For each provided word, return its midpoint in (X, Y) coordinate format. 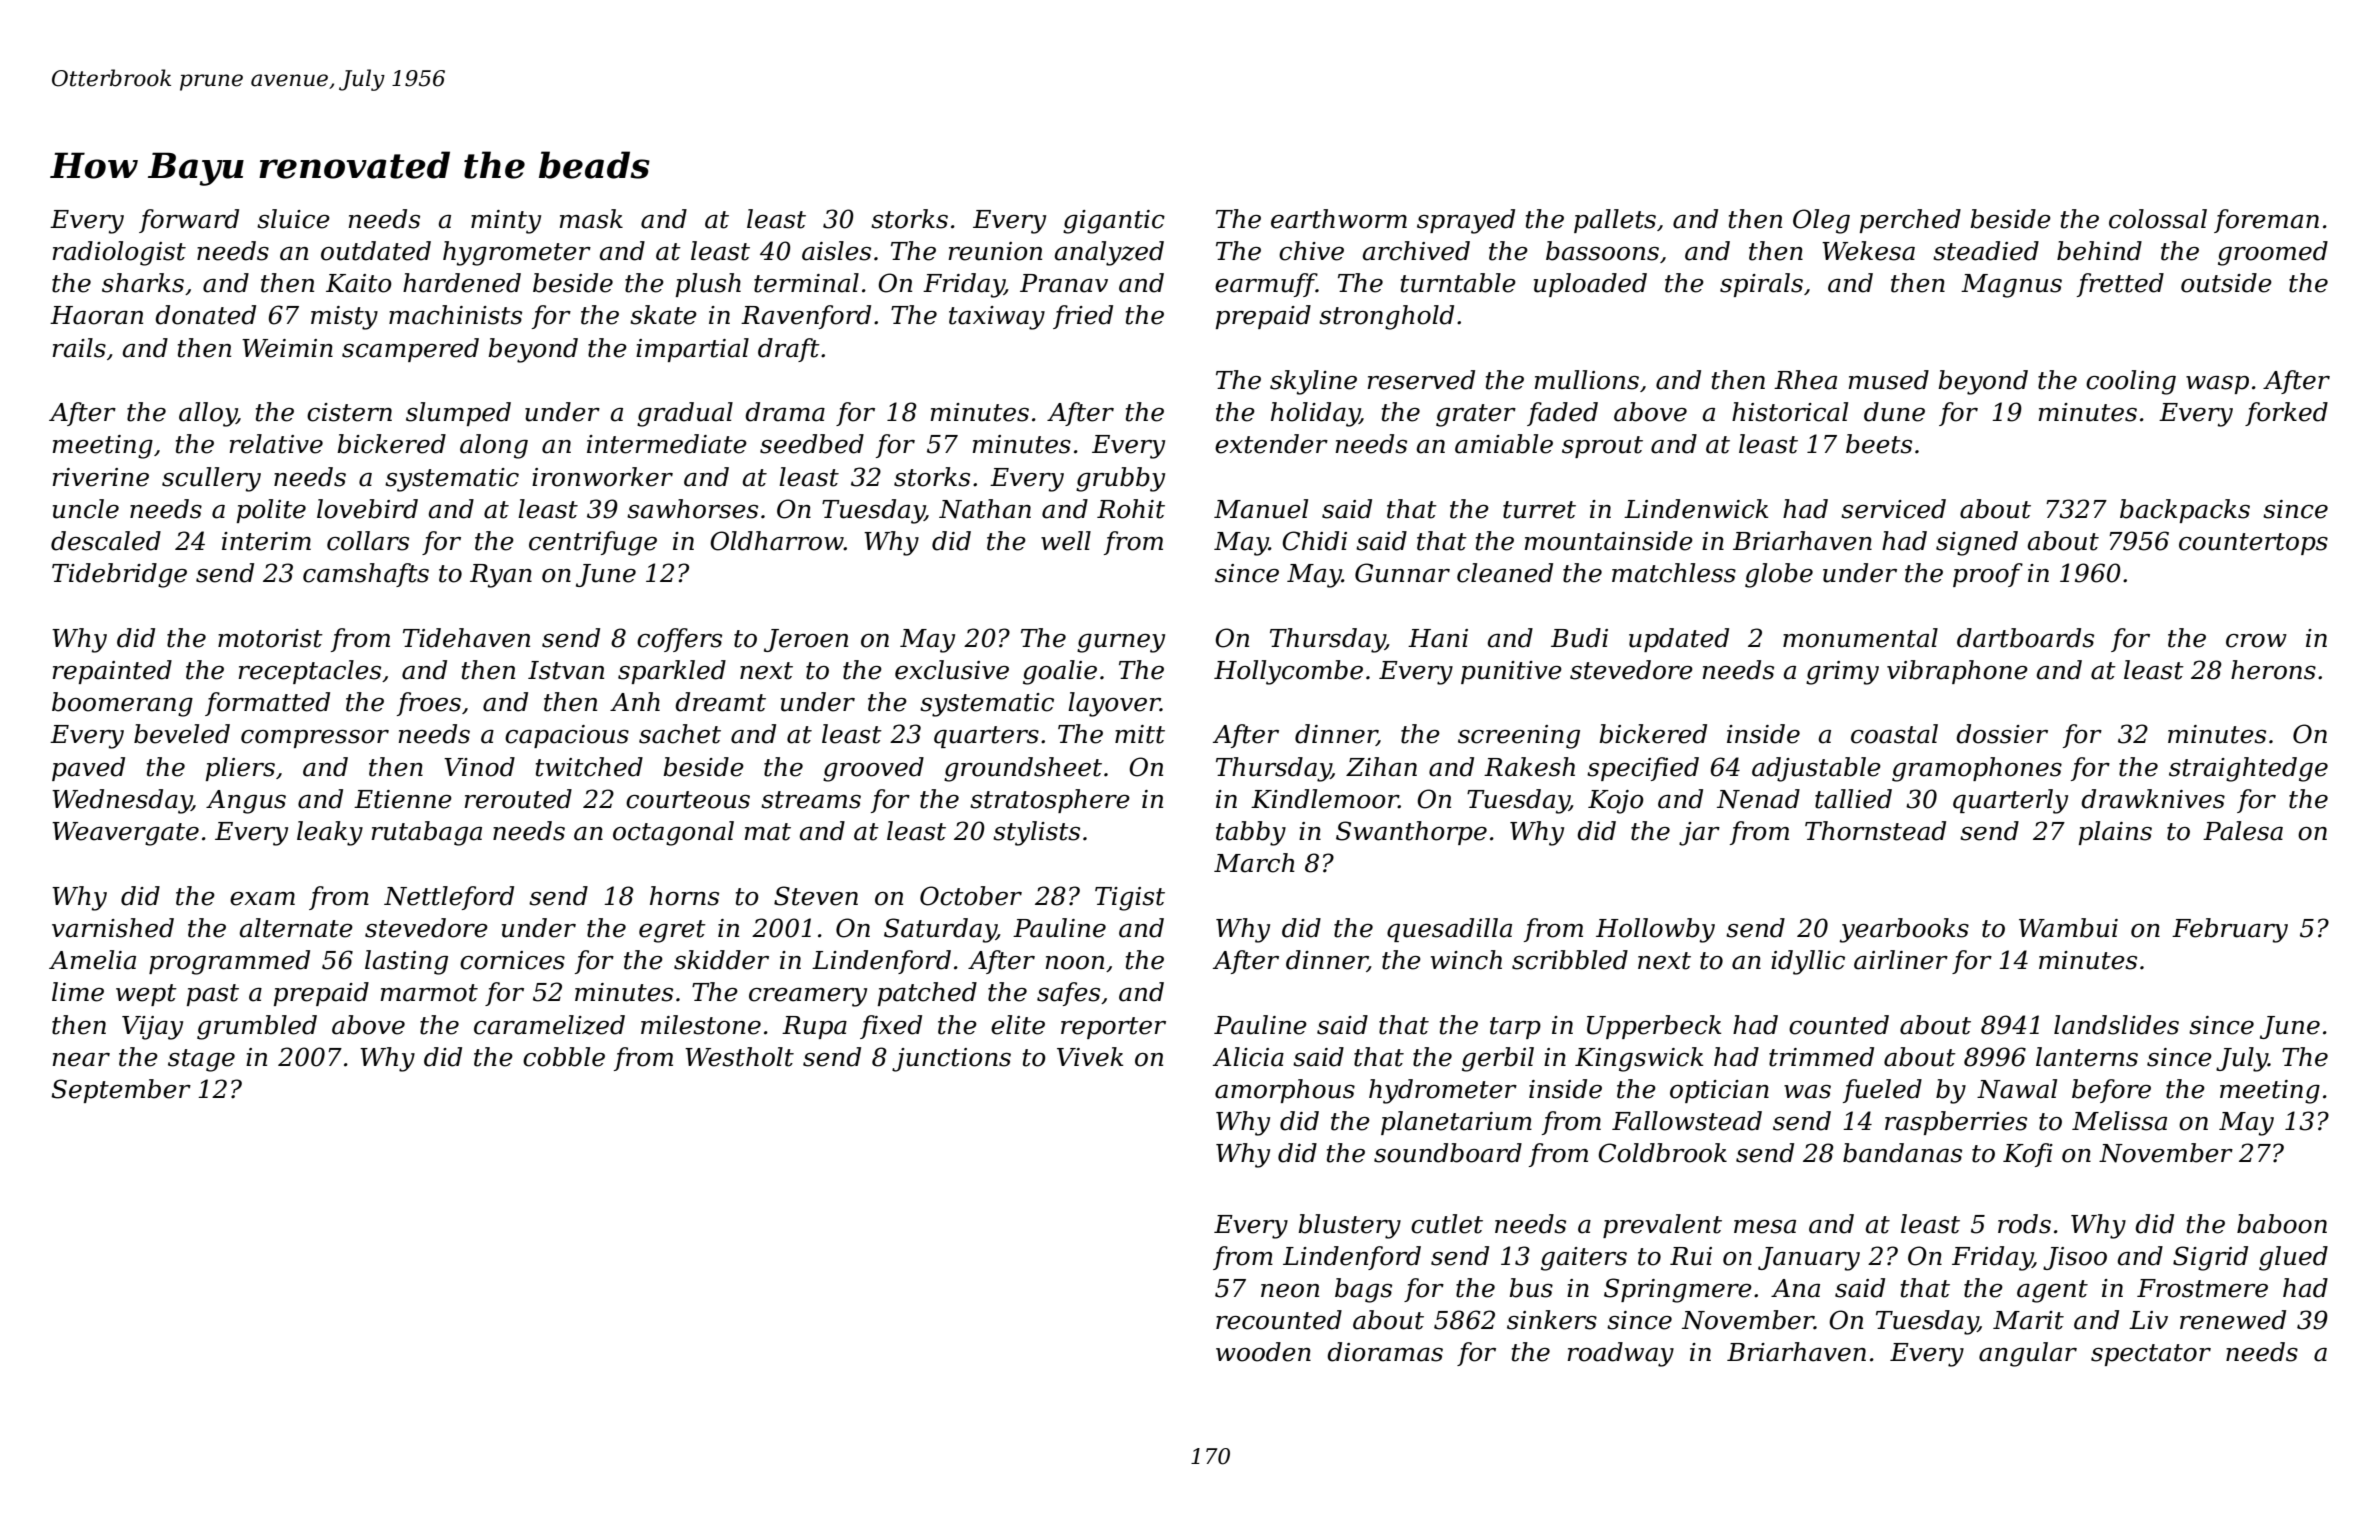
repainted (112, 672)
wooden (1263, 1352)
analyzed (1109, 253)
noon (1074, 963)
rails (79, 348)
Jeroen (806, 640)
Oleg (1821, 221)
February (2230, 930)
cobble (564, 1057)
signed (1977, 543)
